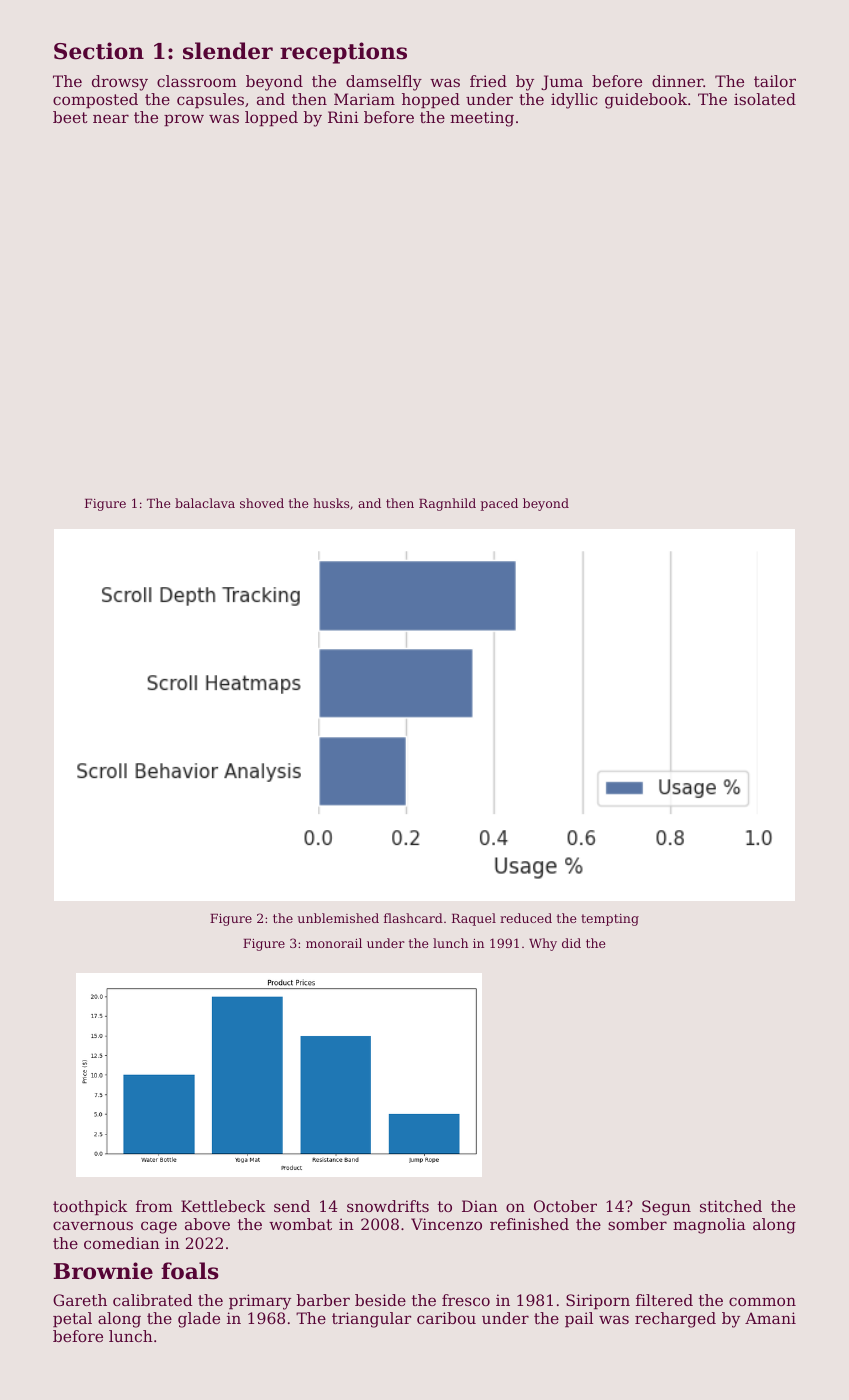 This screenshot has height=1400, width=849. I want to click on fried, so click(488, 81).
